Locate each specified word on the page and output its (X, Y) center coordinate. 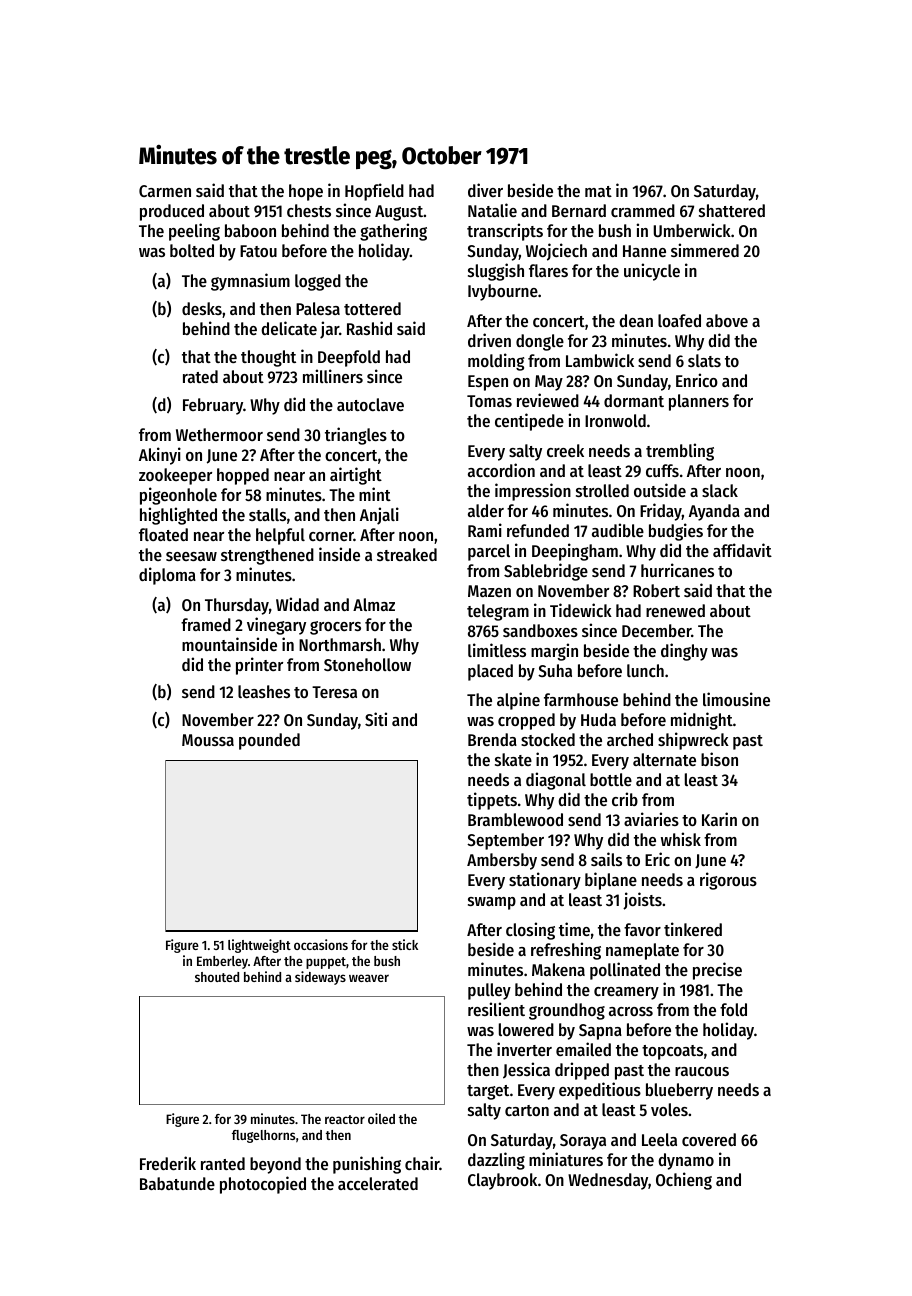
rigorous (728, 881)
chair (422, 1163)
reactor (345, 1119)
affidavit (742, 550)
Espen (488, 383)
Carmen (165, 191)
